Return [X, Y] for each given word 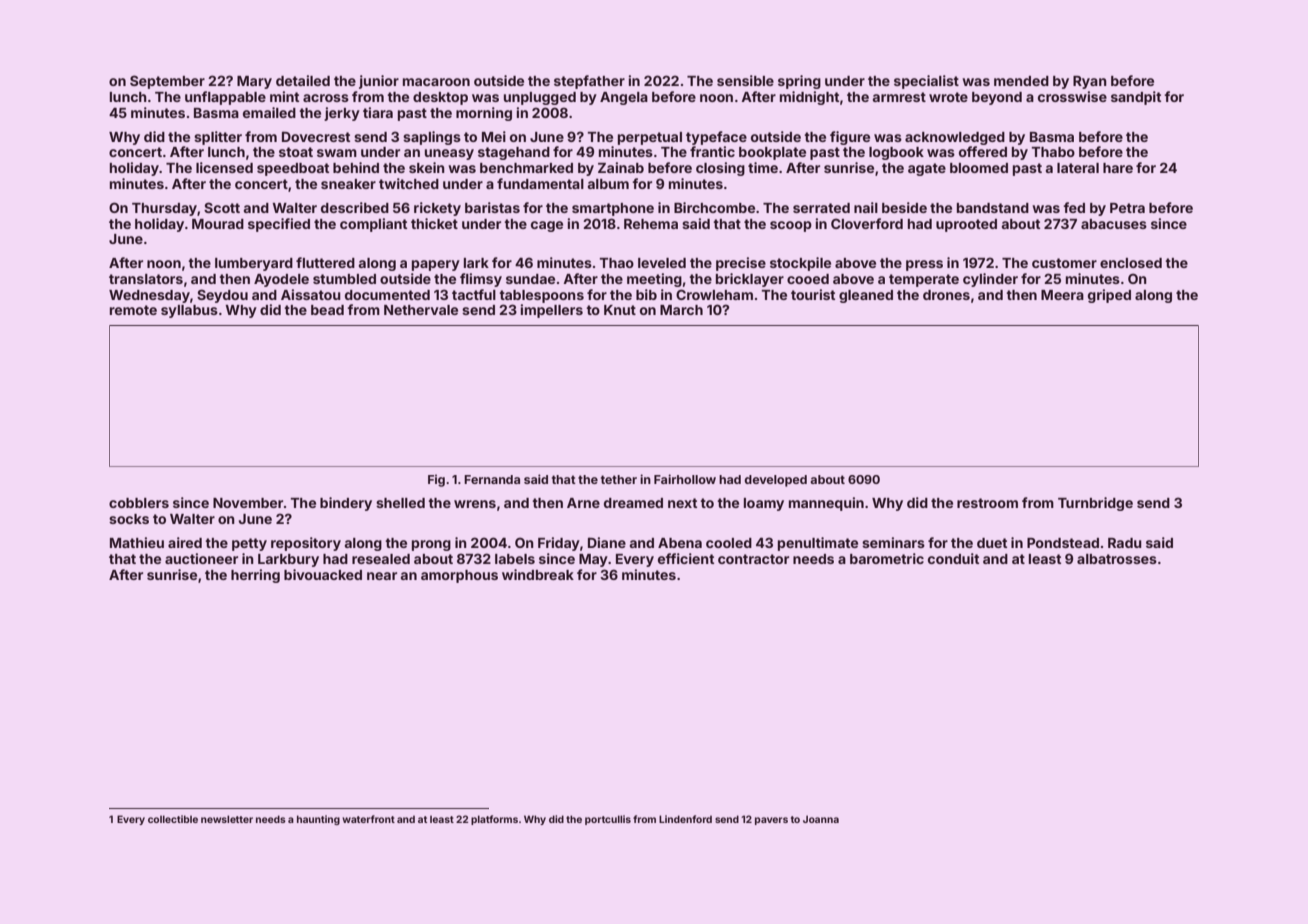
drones [946, 295]
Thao [616, 263]
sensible [745, 80]
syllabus [189, 311]
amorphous [459, 576]
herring [255, 576]
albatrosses [1117, 559]
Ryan [1090, 82]
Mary [254, 82]
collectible [173, 819]
